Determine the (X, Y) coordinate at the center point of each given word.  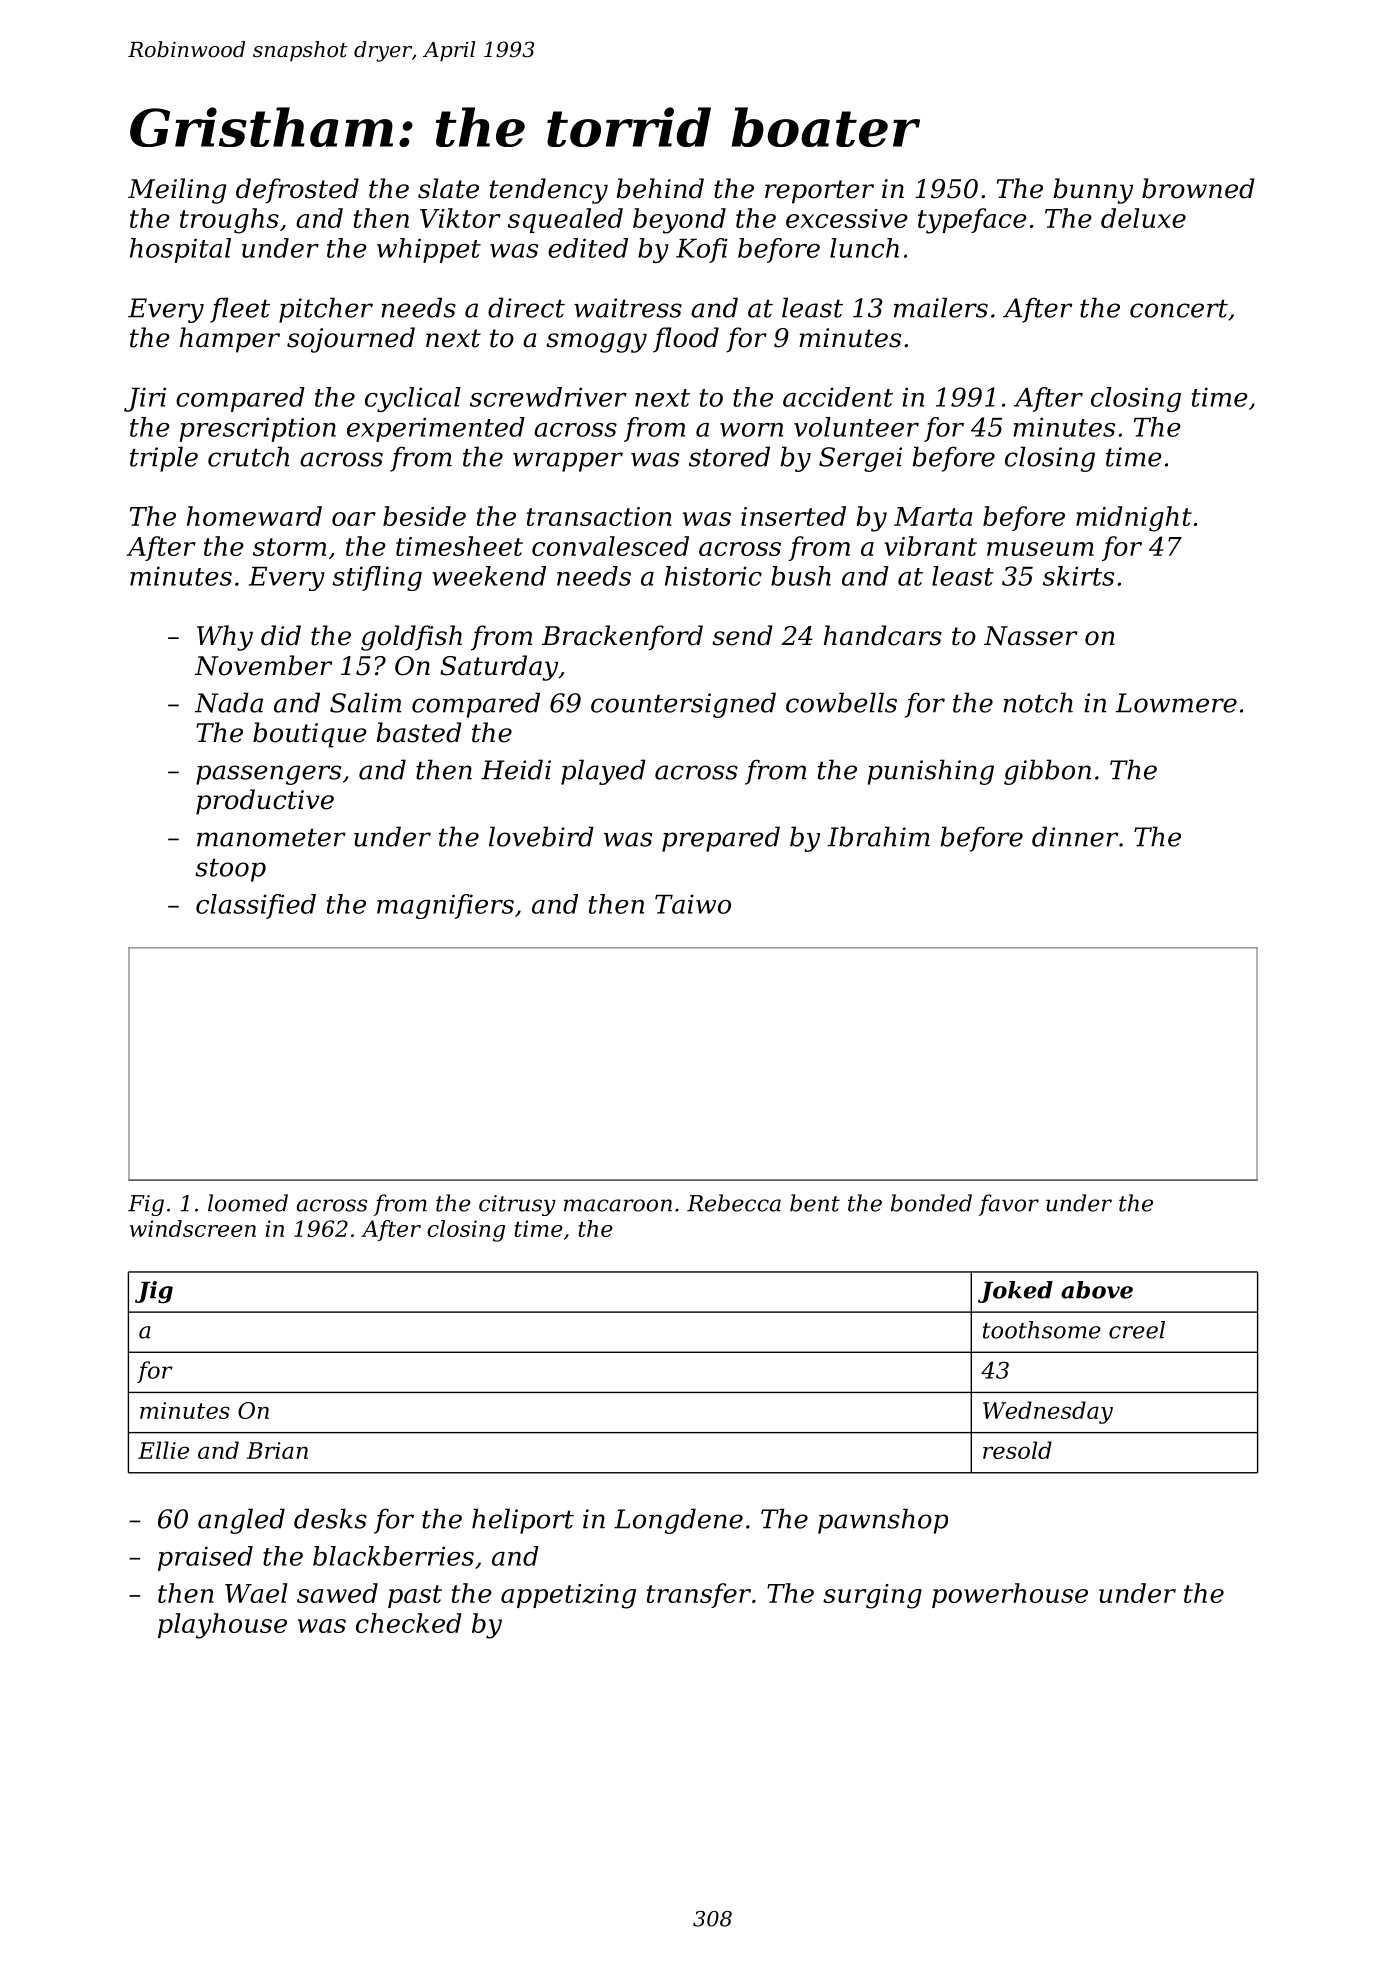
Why (225, 638)
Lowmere (1176, 703)
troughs (229, 221)
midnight (1134, 519)
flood (686, 340)
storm (289, 547)
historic (713, 576)
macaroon (618, 1205)
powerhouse (1010, 1595)
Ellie (163, 1450)
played (603, 772)
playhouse (222, 1626)
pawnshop (883, 1521)
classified (256, 906)
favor (1009, 1205)
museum (1040, 549)
